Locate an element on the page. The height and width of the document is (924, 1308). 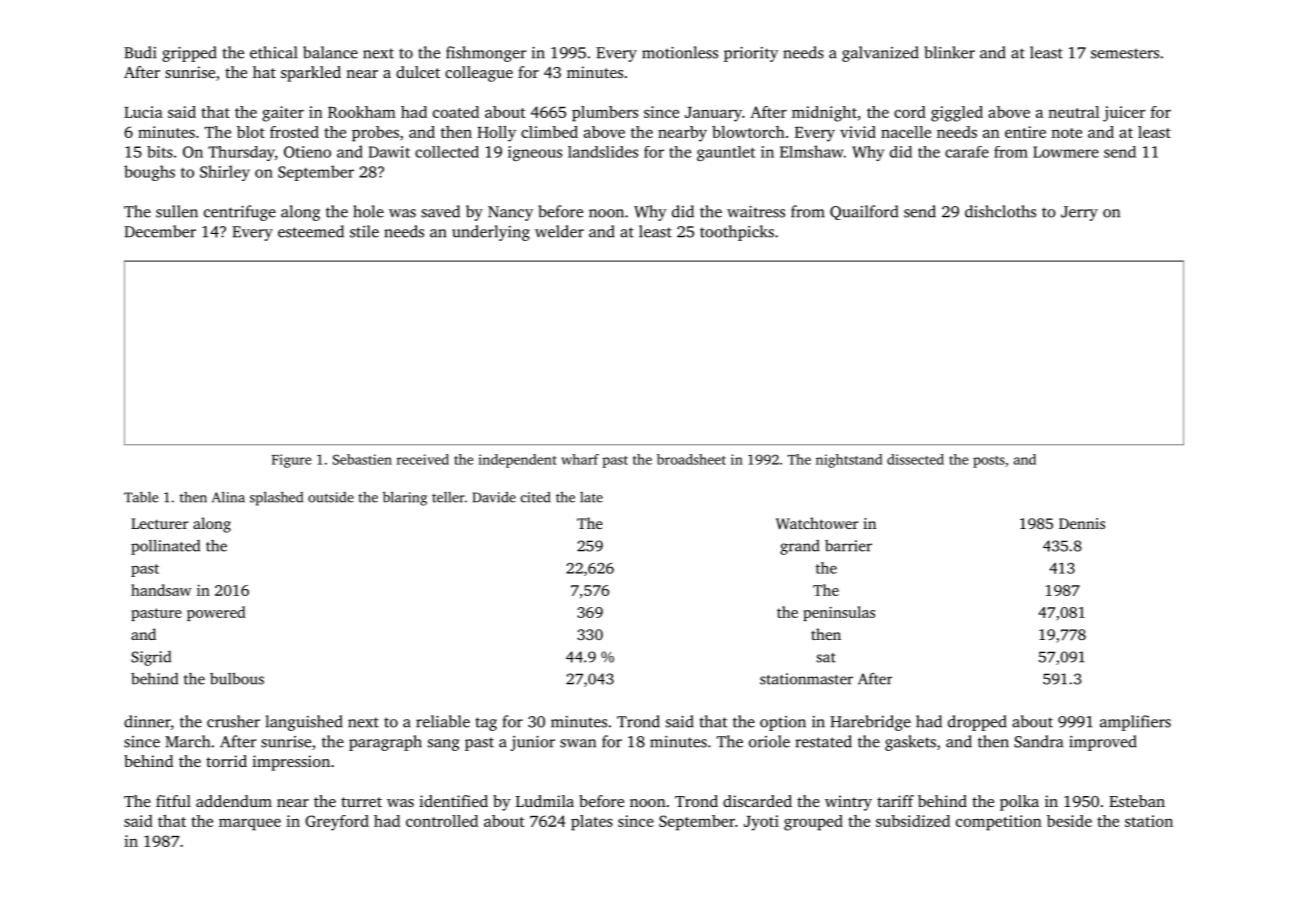
Budi is located at coordinates (140, 52).
